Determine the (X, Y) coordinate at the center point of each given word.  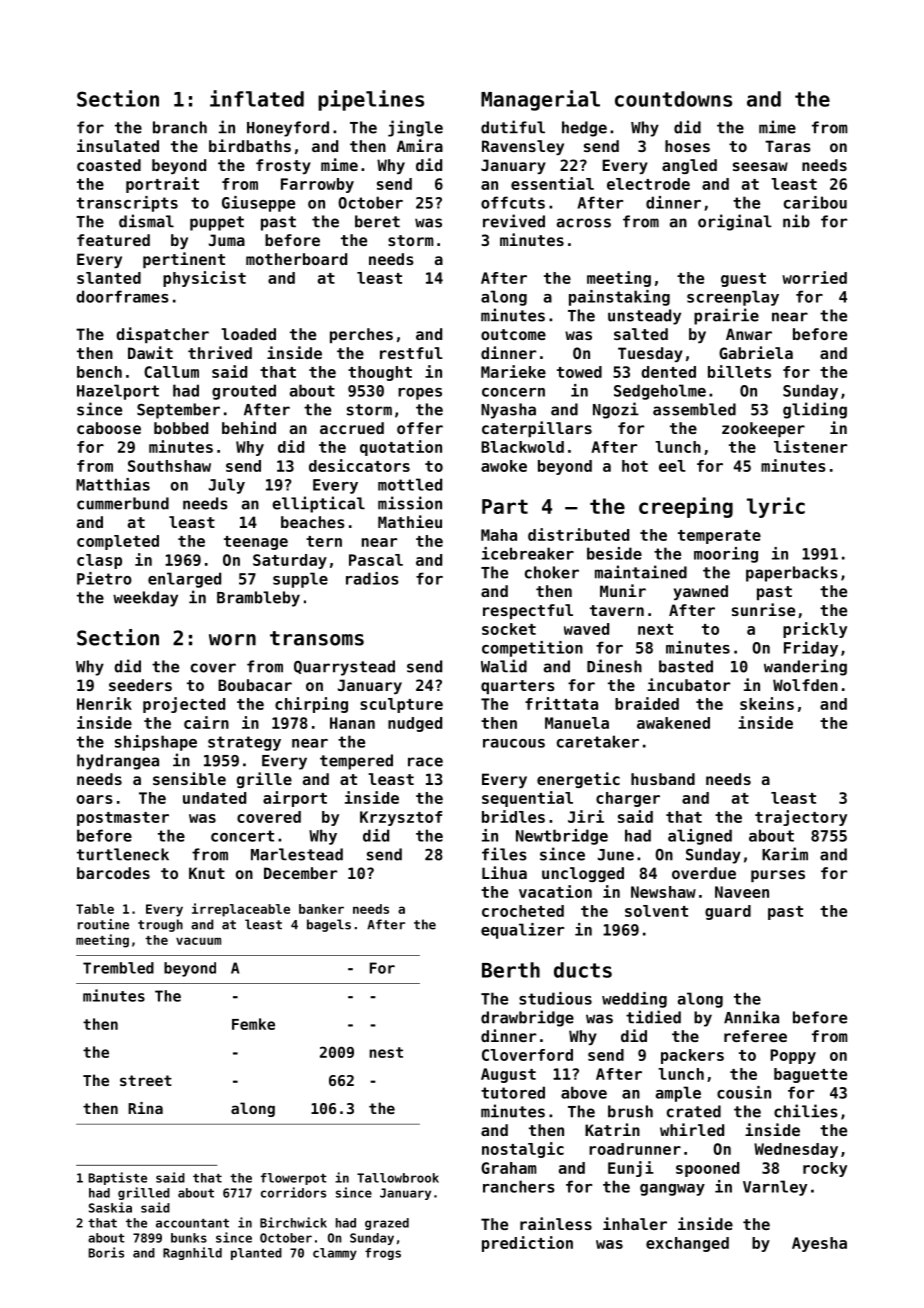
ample (678, 1094)
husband (663, 779)
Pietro (104, 578)
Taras (788, 146)
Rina (145, 1108)
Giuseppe (258, 204)
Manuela (577, 723)
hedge (584, 129)
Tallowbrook (398, 1178)
